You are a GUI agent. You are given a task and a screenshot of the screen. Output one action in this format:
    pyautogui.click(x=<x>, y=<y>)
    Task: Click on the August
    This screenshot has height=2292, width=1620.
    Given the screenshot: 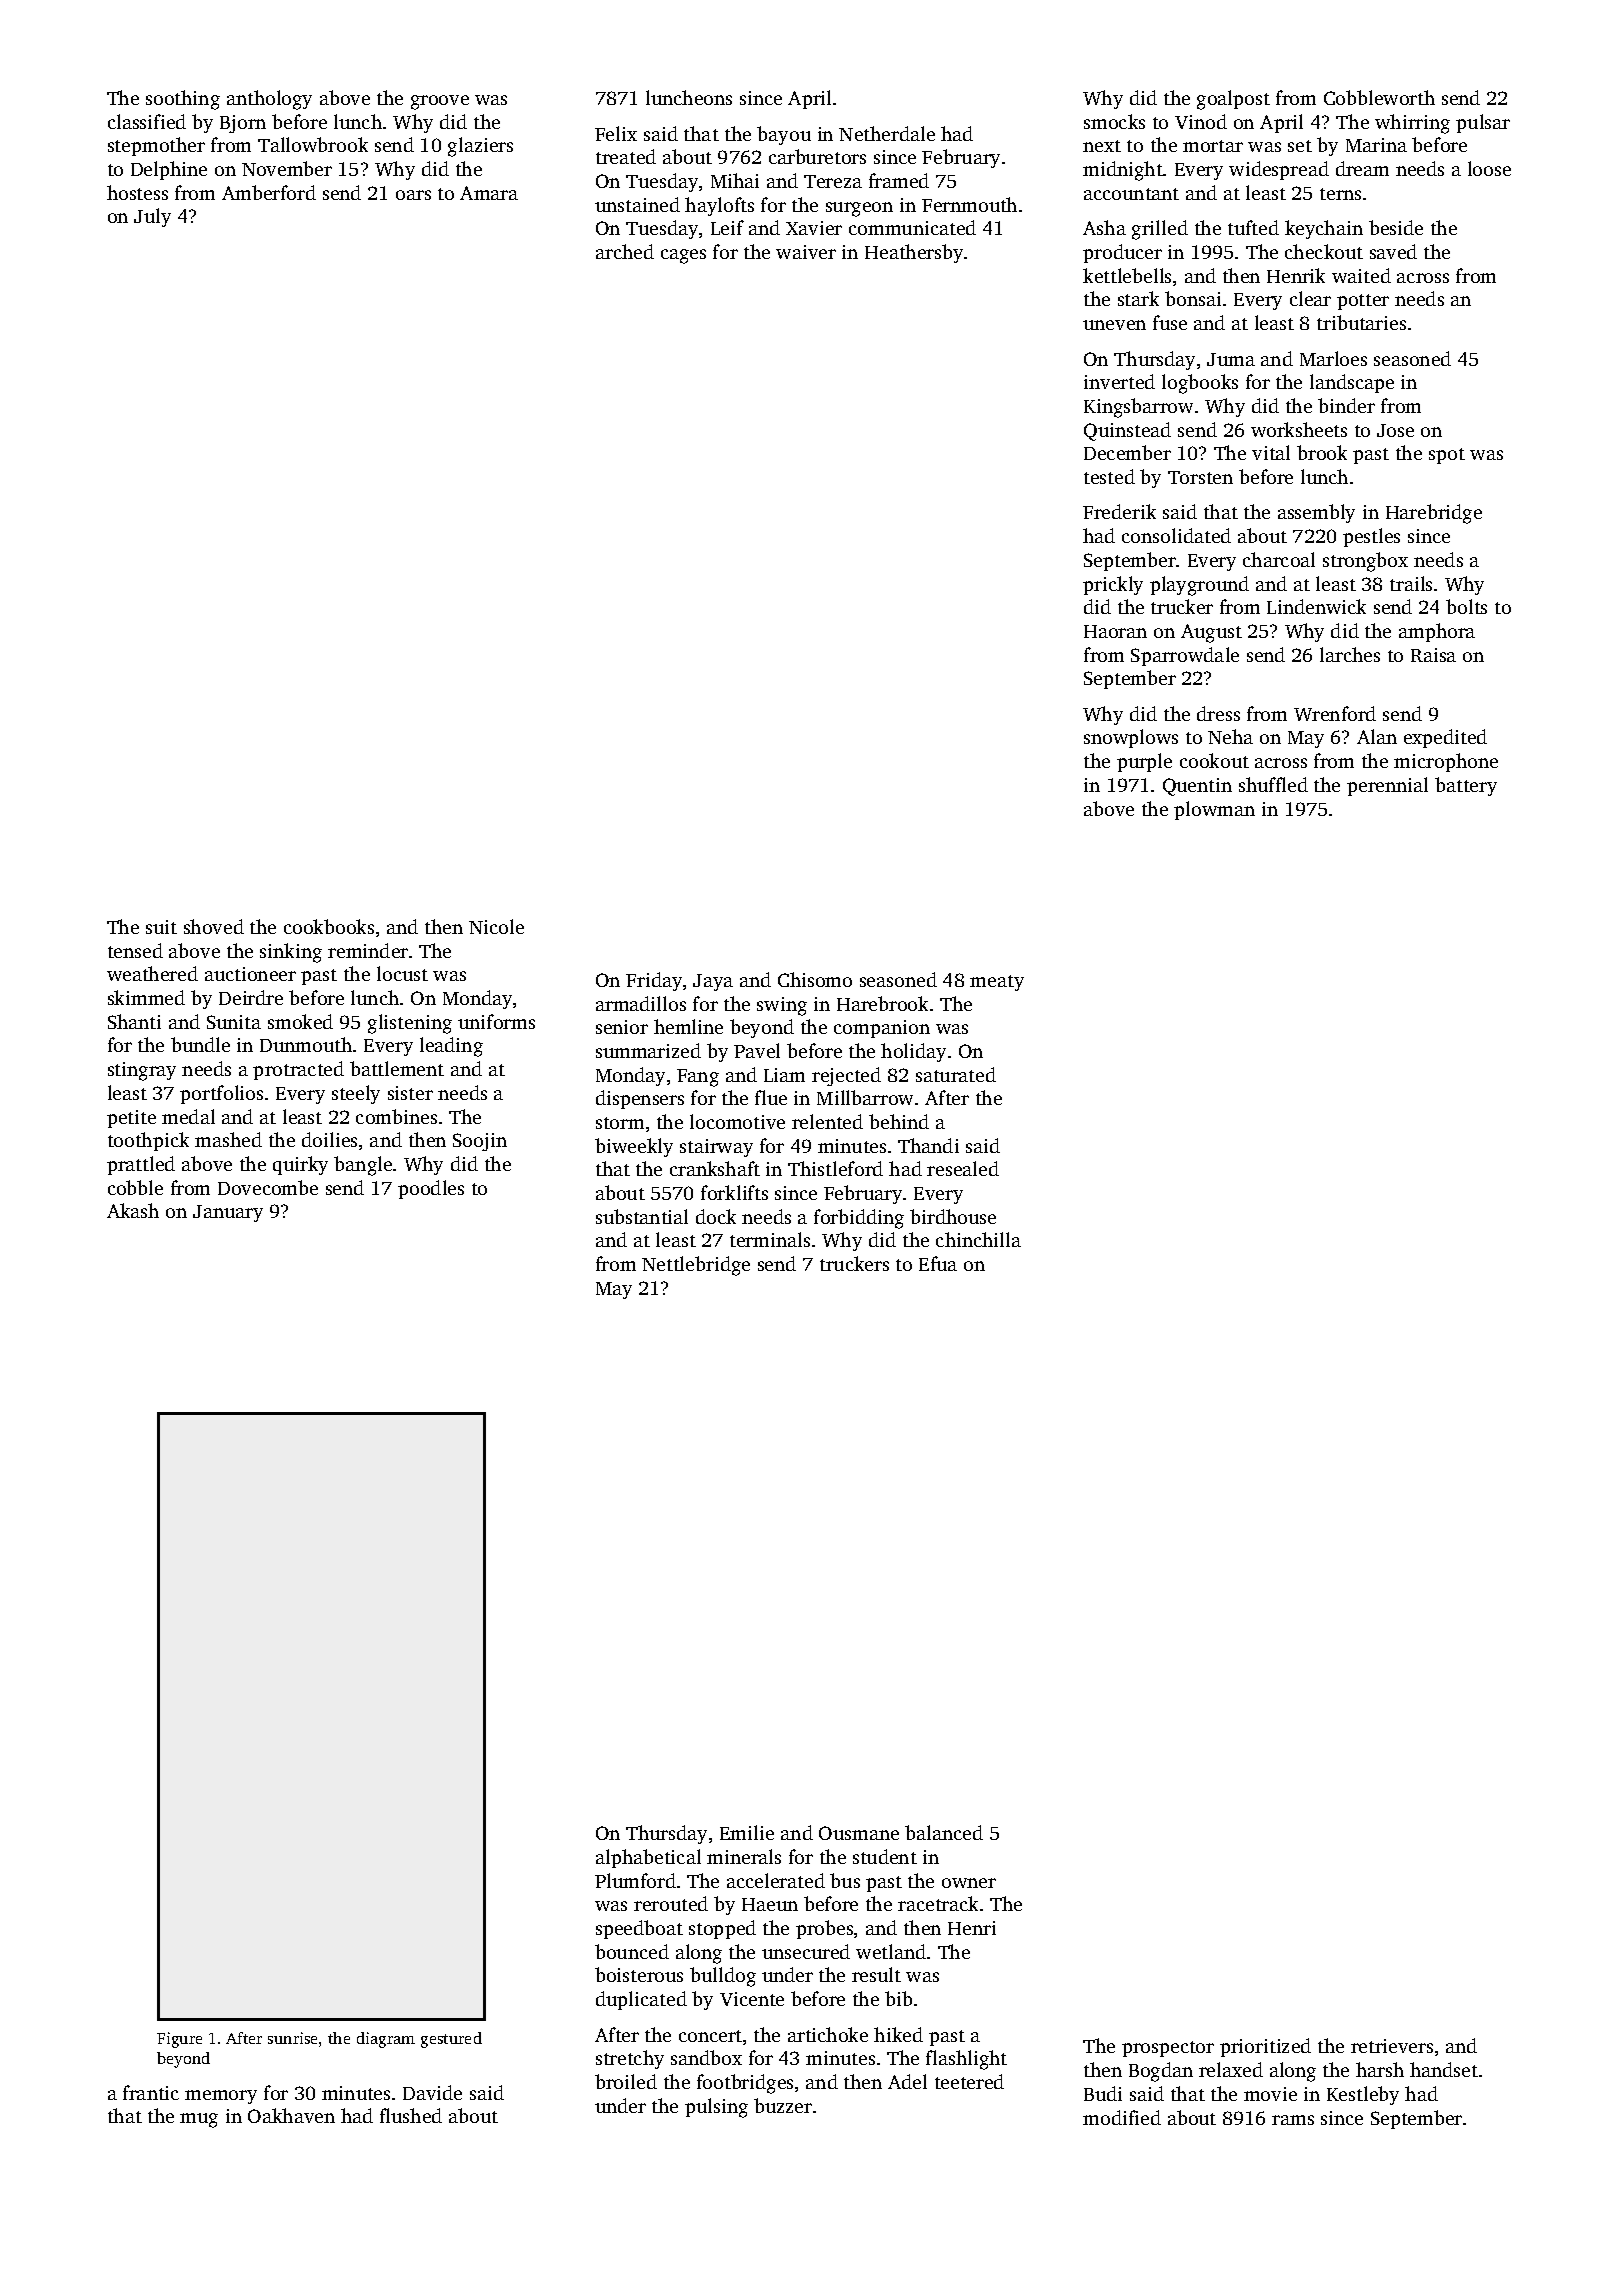 What is the action you would take?
    pyautogui.click(x=1211, y=633)
